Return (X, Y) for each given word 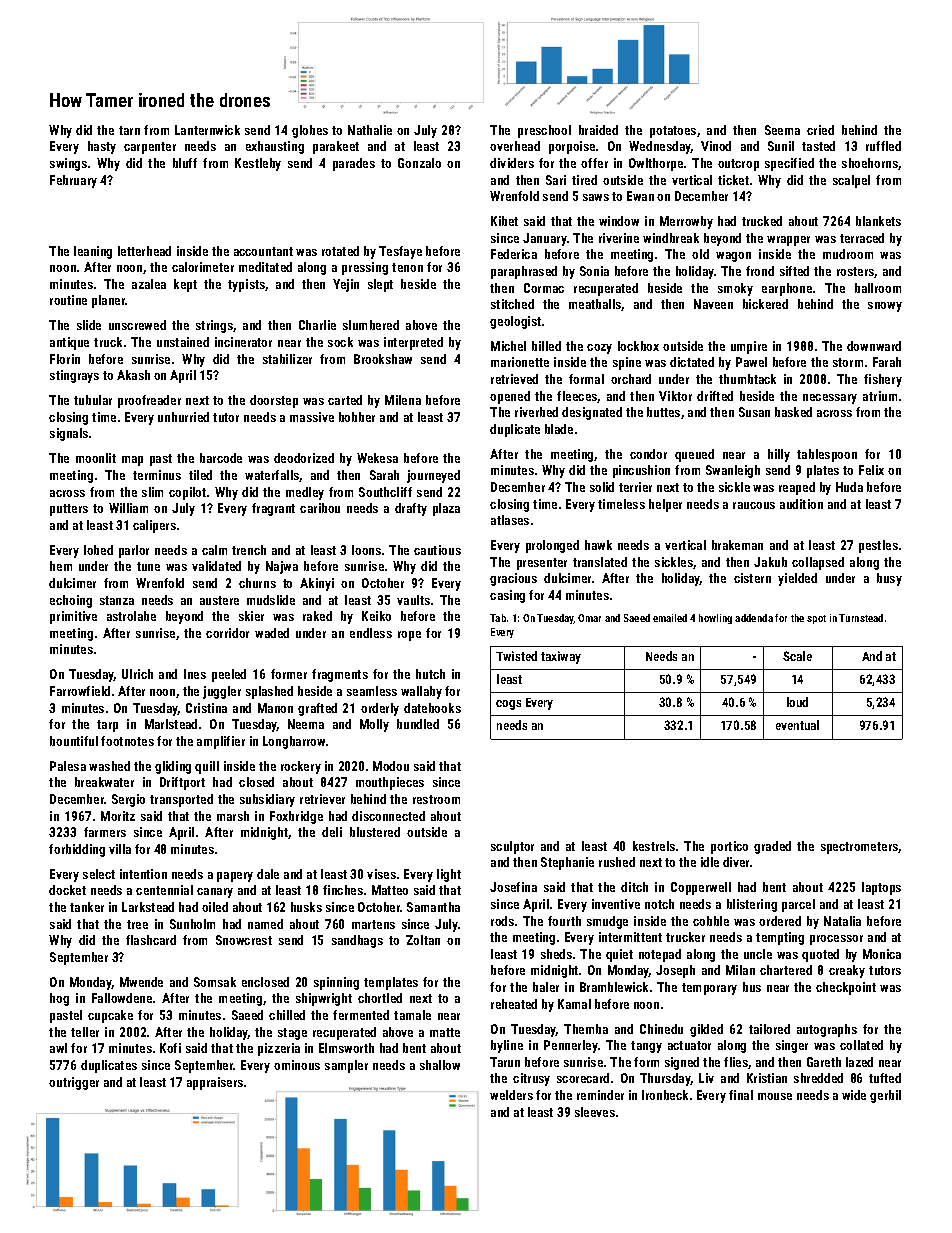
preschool (544, 131)
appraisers (215, 1083)
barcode (221, 458)
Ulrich (137, 674)
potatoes (673, 132)
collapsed (818, 563)
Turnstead (861, 618)
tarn (129, 130)
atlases (510, 520)
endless (371, 633)
